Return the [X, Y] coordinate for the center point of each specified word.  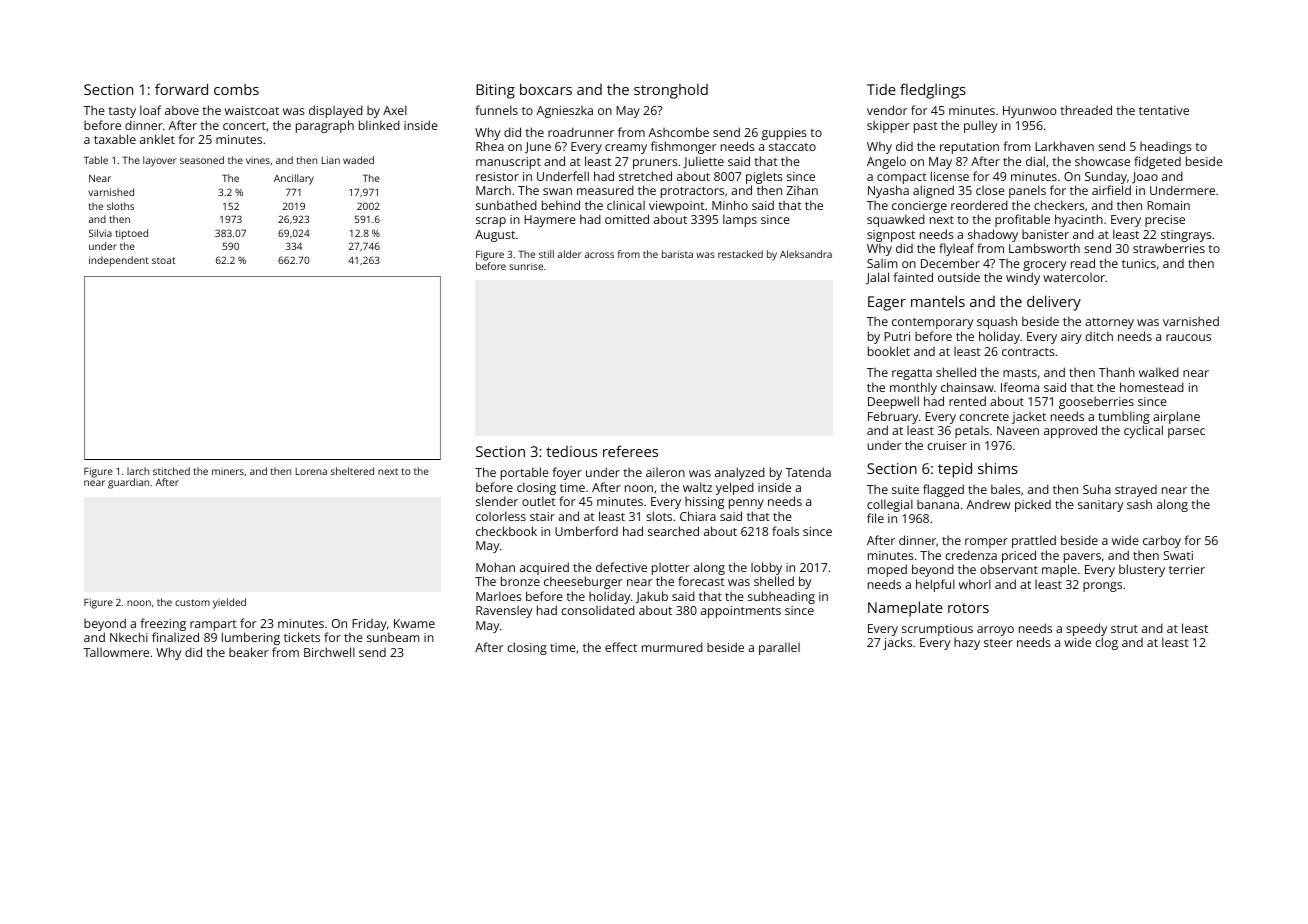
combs [236, 89]
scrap [491, 222]
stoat [163, 260]
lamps [740, 220]
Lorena [311, 471]
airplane [1176, 417]
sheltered [352, 471]
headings [1166, 147]
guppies [784, 134]
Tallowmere [116, 652]
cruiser [947, 445]
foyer [567, 473]
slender [497, 501]
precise [1165, 221]
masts [1020, 373]
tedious [571, 451]
